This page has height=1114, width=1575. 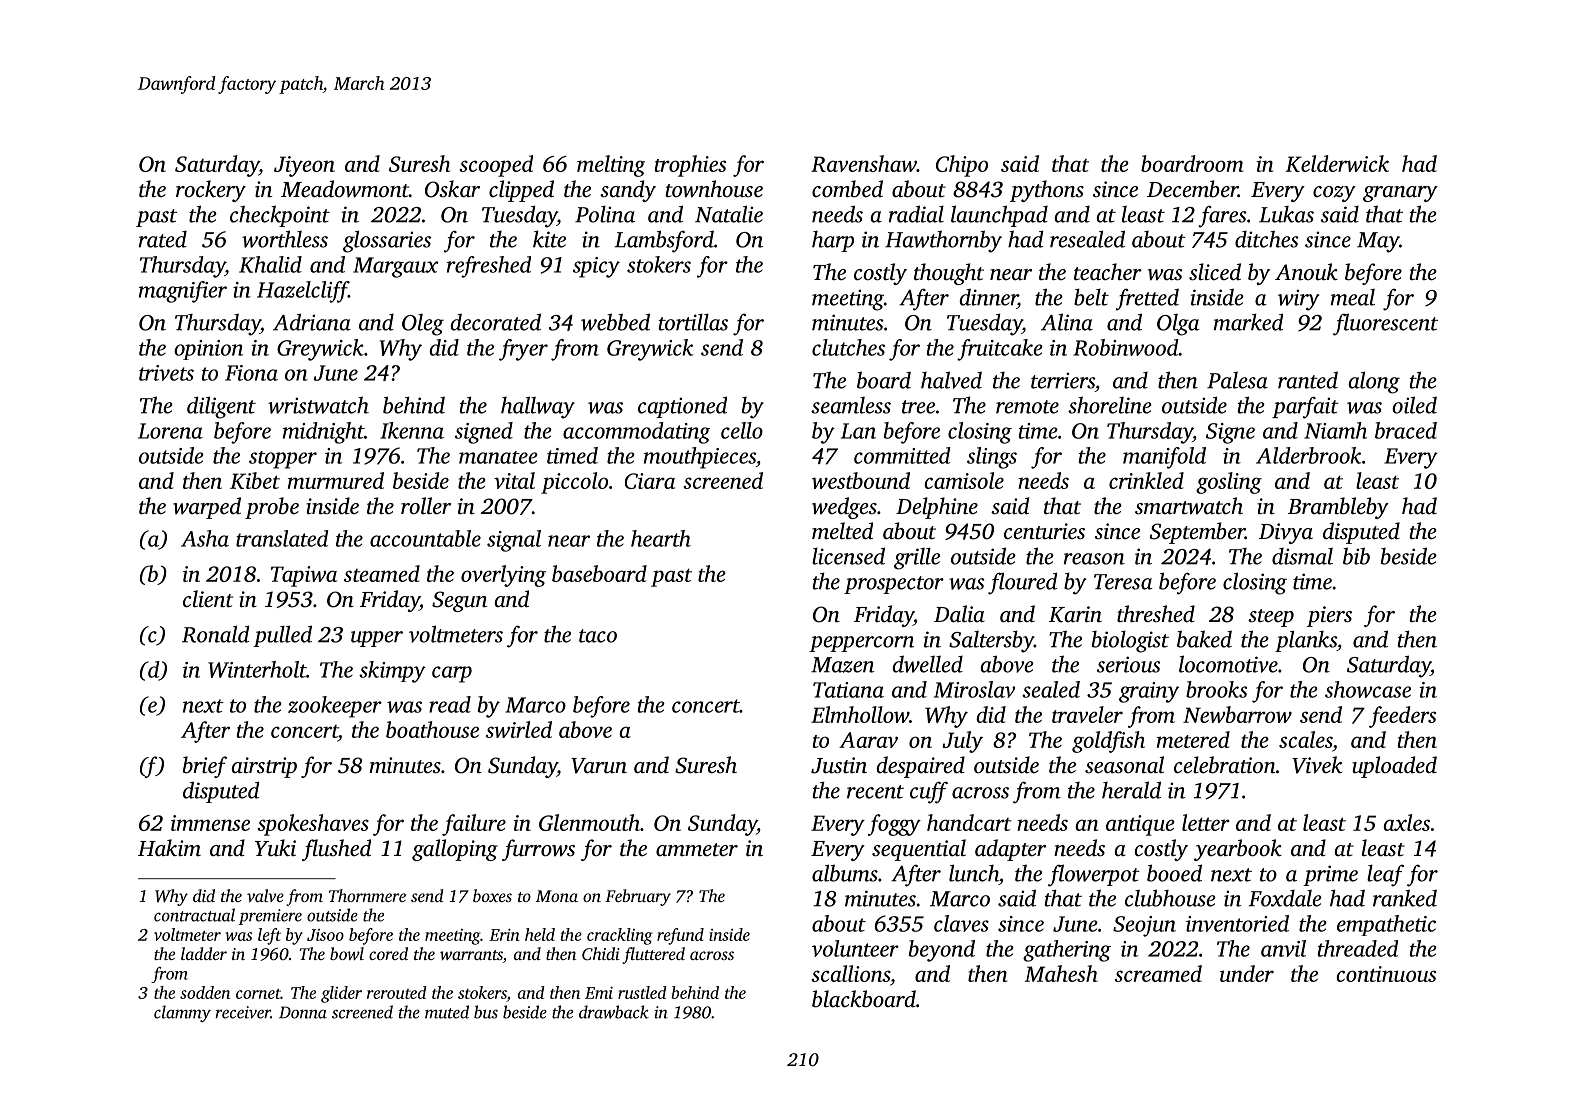 I want to click on clammy, so click(x=182, y=1013).
